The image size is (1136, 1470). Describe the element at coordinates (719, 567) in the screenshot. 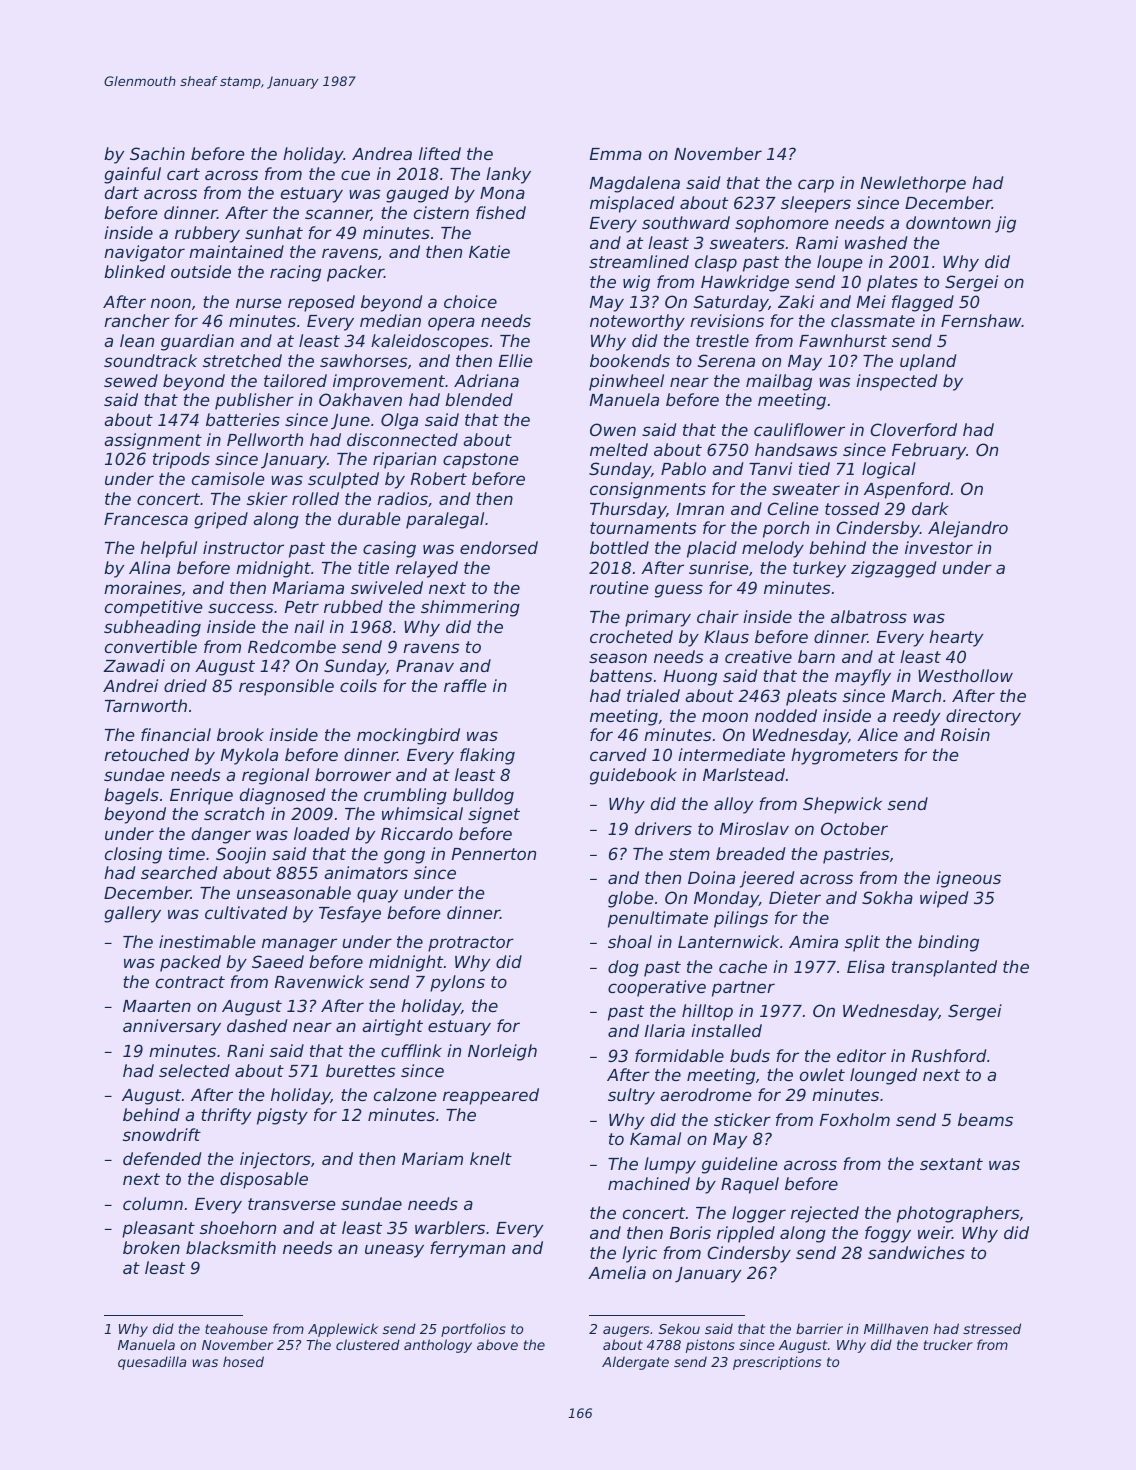

I see `sunrise` at that location.
